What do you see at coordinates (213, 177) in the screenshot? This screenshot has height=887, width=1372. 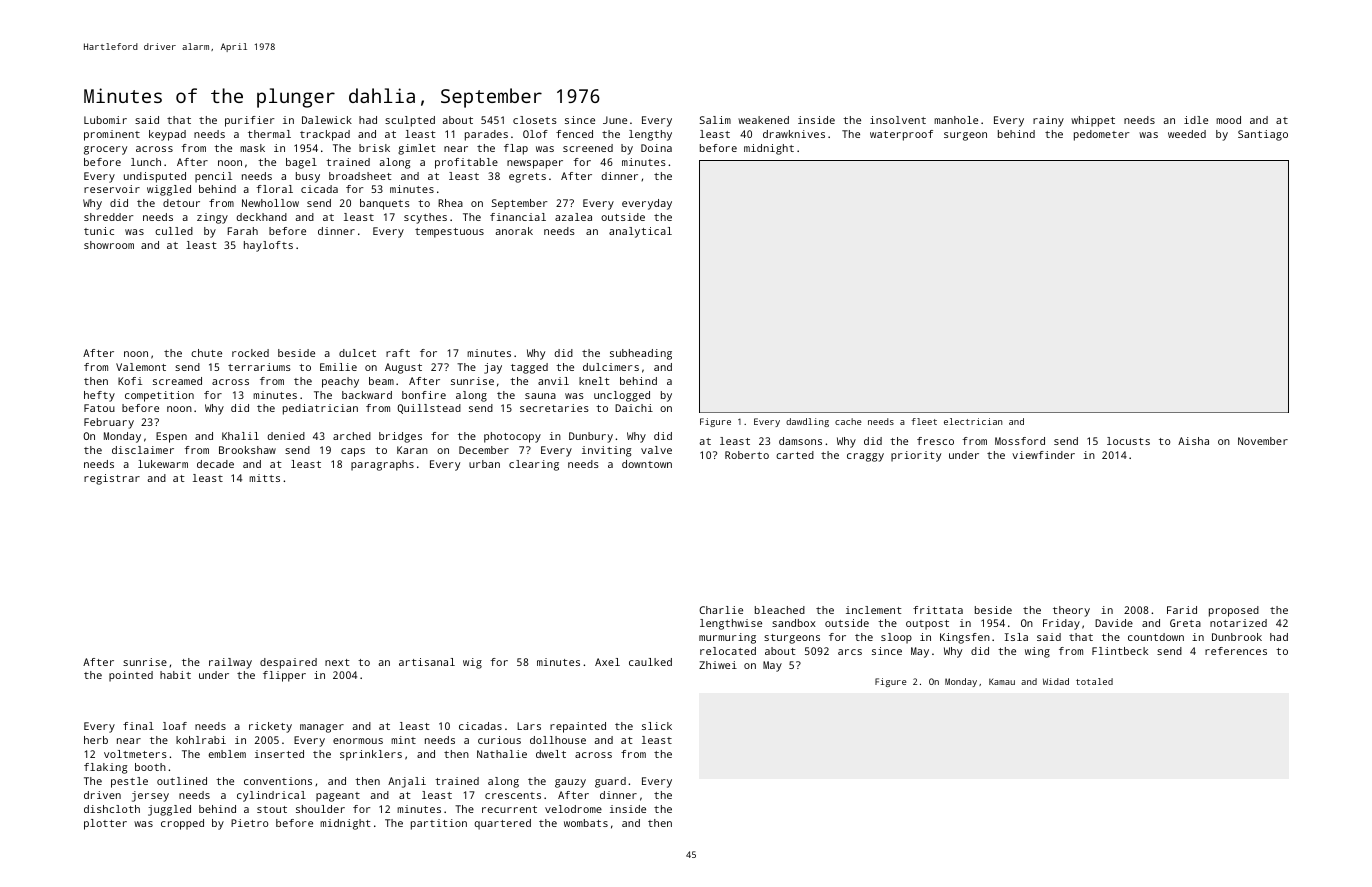 I see `pencil` at bounding box center [213, 177].
